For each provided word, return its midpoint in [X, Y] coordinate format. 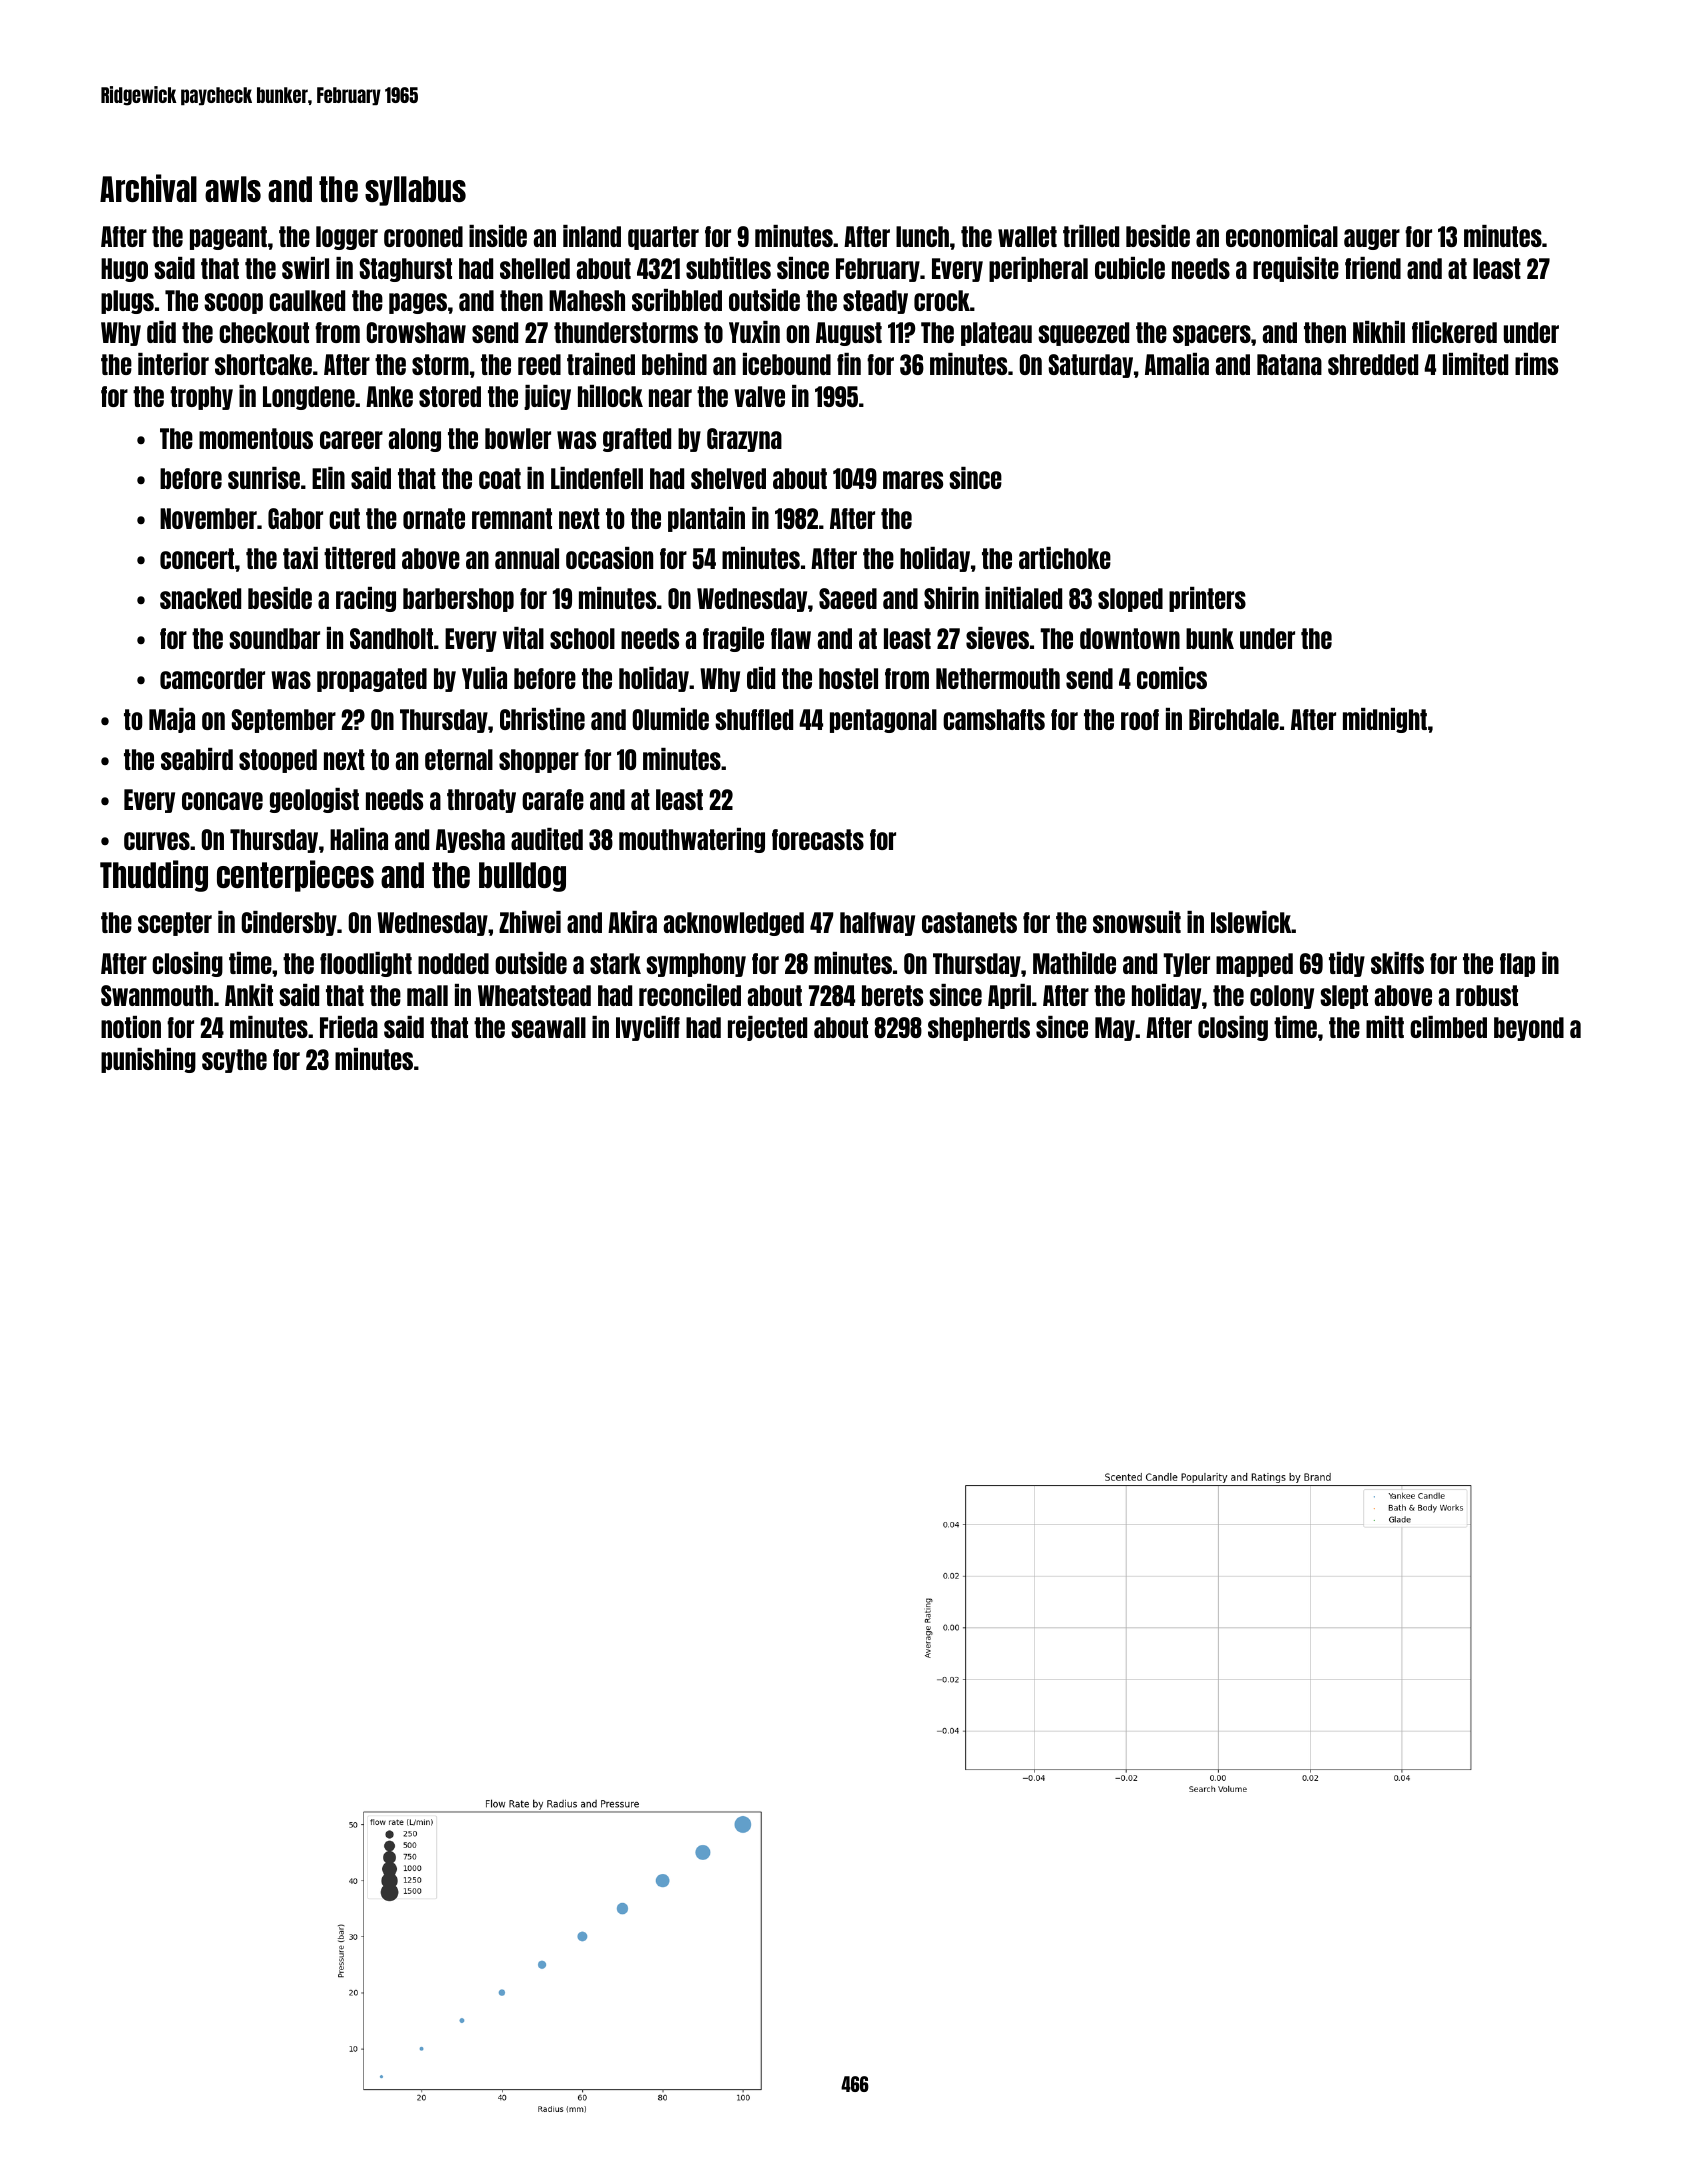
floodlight [366, 964]
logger [347, 238]
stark [615, 963]
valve [759, 396]
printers [1207, 599]
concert [197, 558]
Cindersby [289, 923]
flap [1517, 965]
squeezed [1083, 334]
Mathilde [1074, 963]
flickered [1454, 332]
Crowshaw [416, 332]
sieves [997, 638]
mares [913, 480]
